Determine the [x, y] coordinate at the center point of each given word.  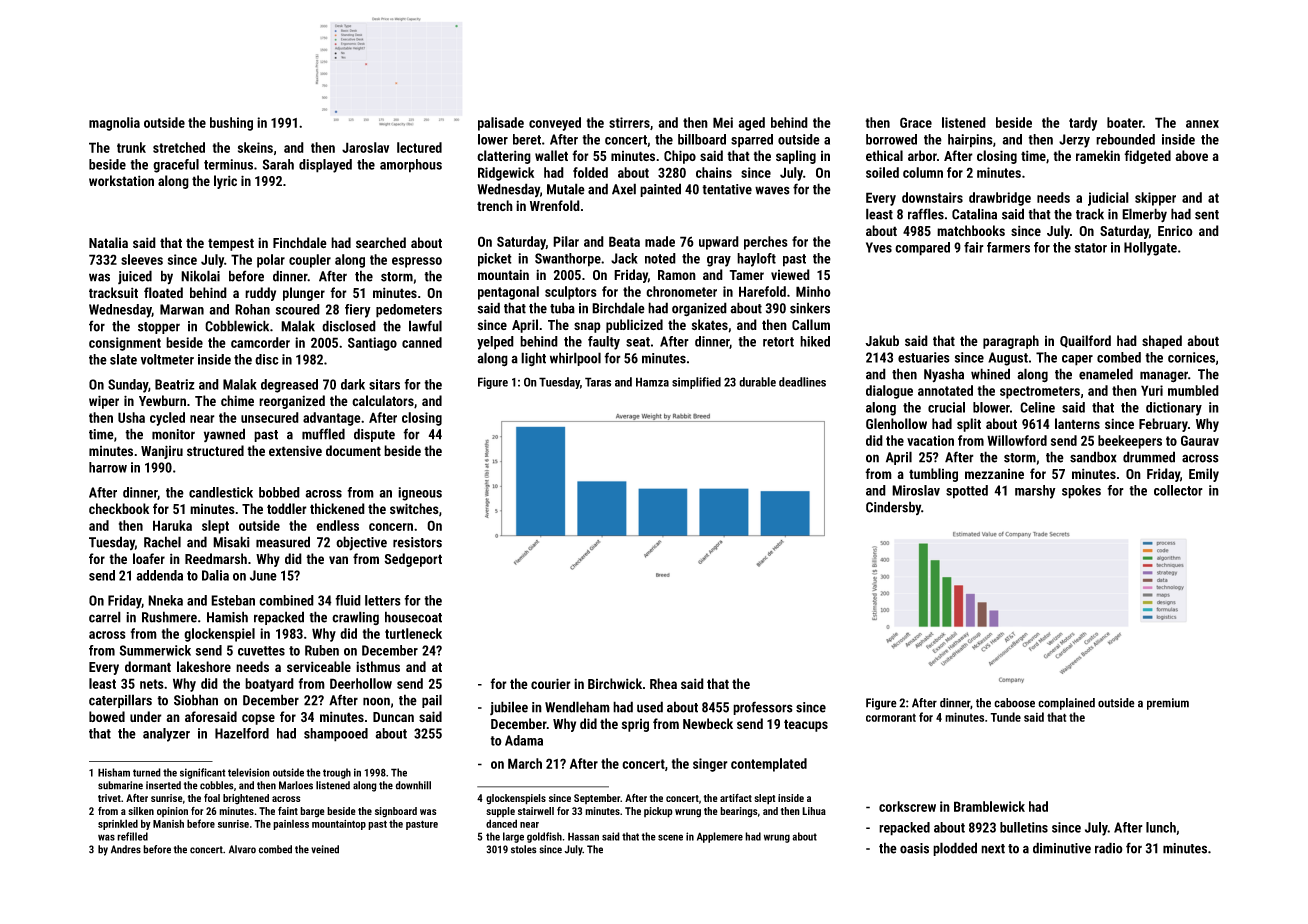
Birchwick [615, 683]
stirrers [629, 122]
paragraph [1011, 342]
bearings [739, 812]
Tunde [1005, 717]
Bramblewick [989, 806]
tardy [1083, 124]
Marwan [182, 309]
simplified [696, 383]
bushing [231, 124]
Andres [126, 849]
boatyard [269, 685]
